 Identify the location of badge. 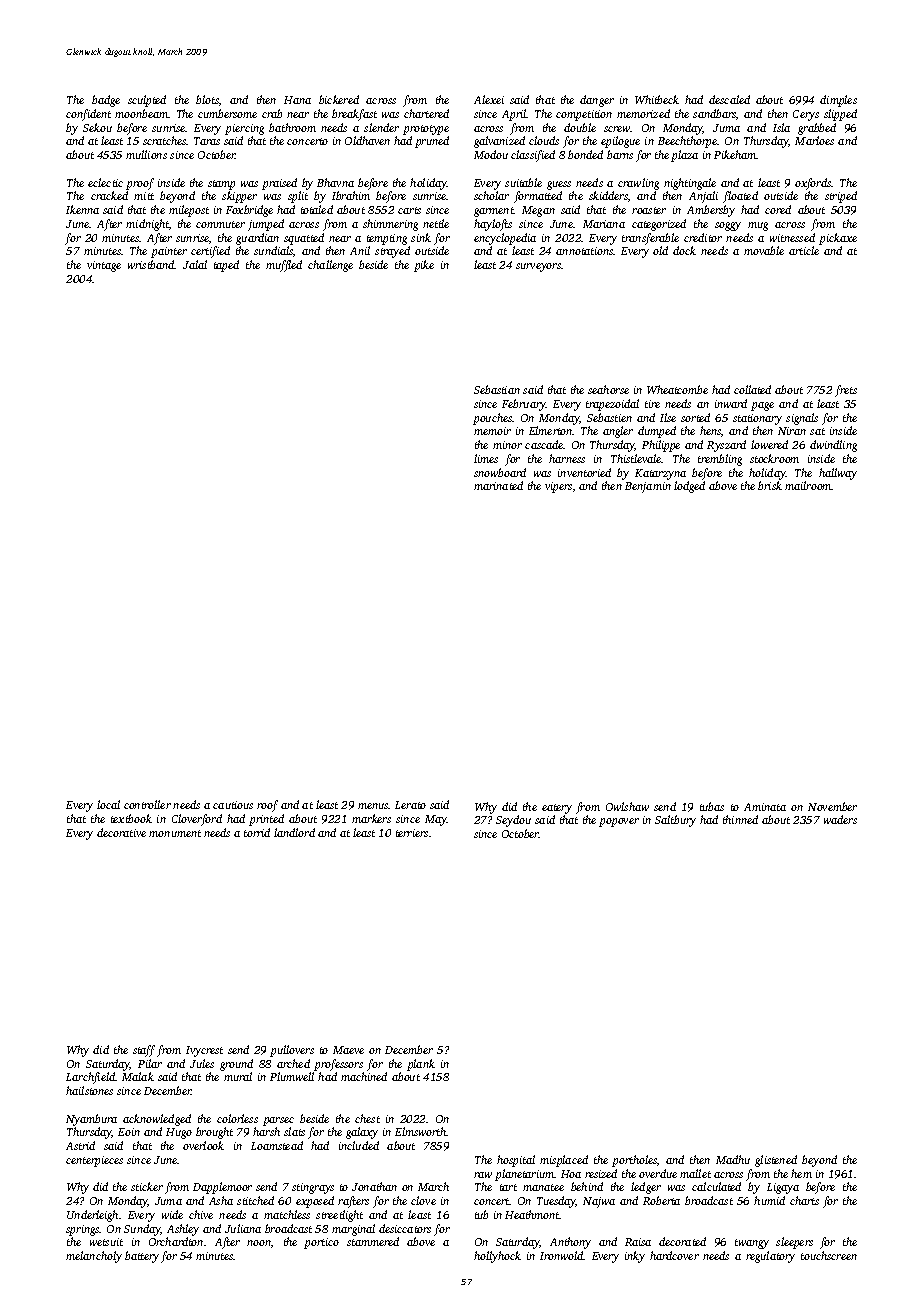
(106, 101).
